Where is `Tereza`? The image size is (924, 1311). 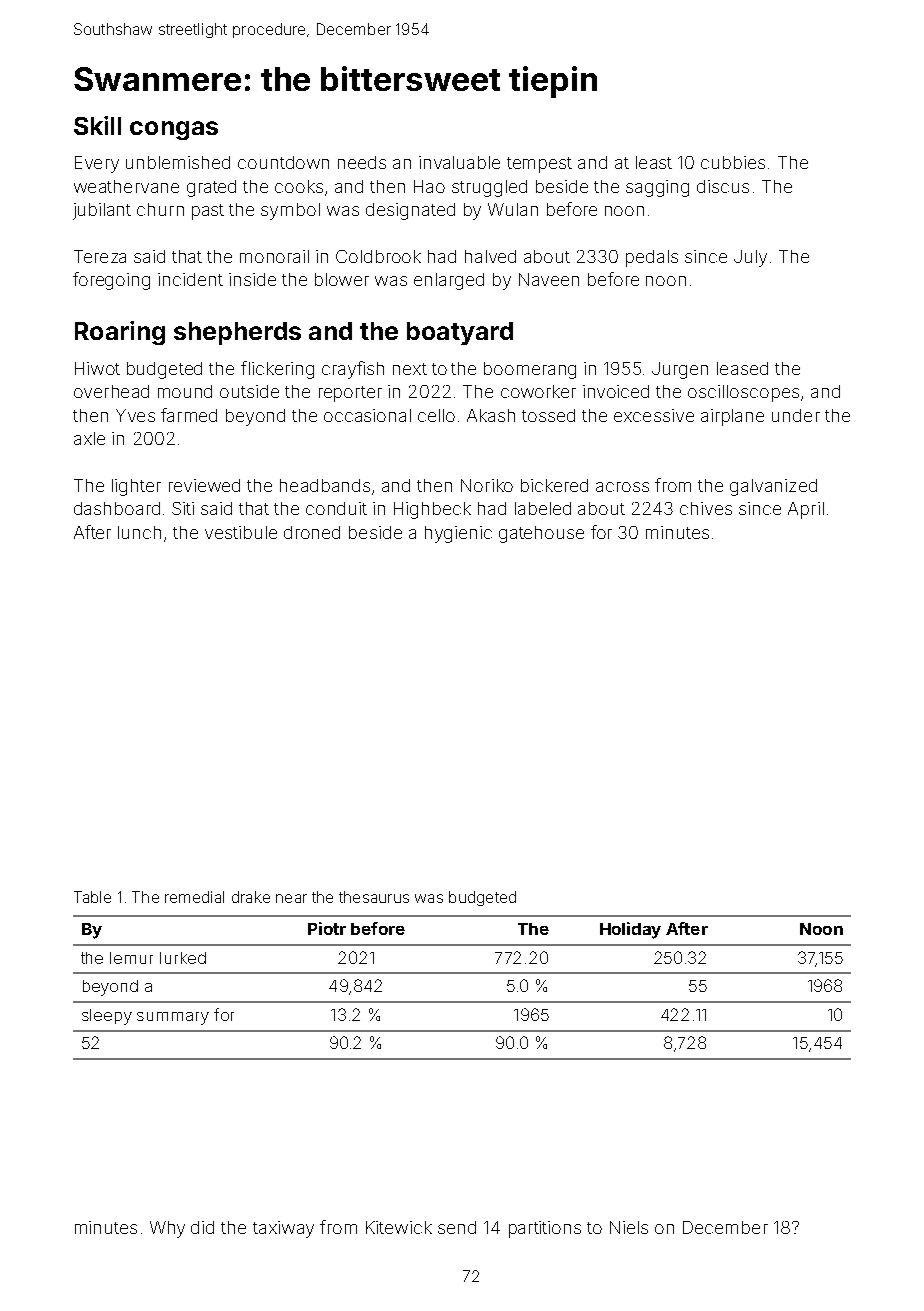 Tereza is located at coordinates (100, 256).
